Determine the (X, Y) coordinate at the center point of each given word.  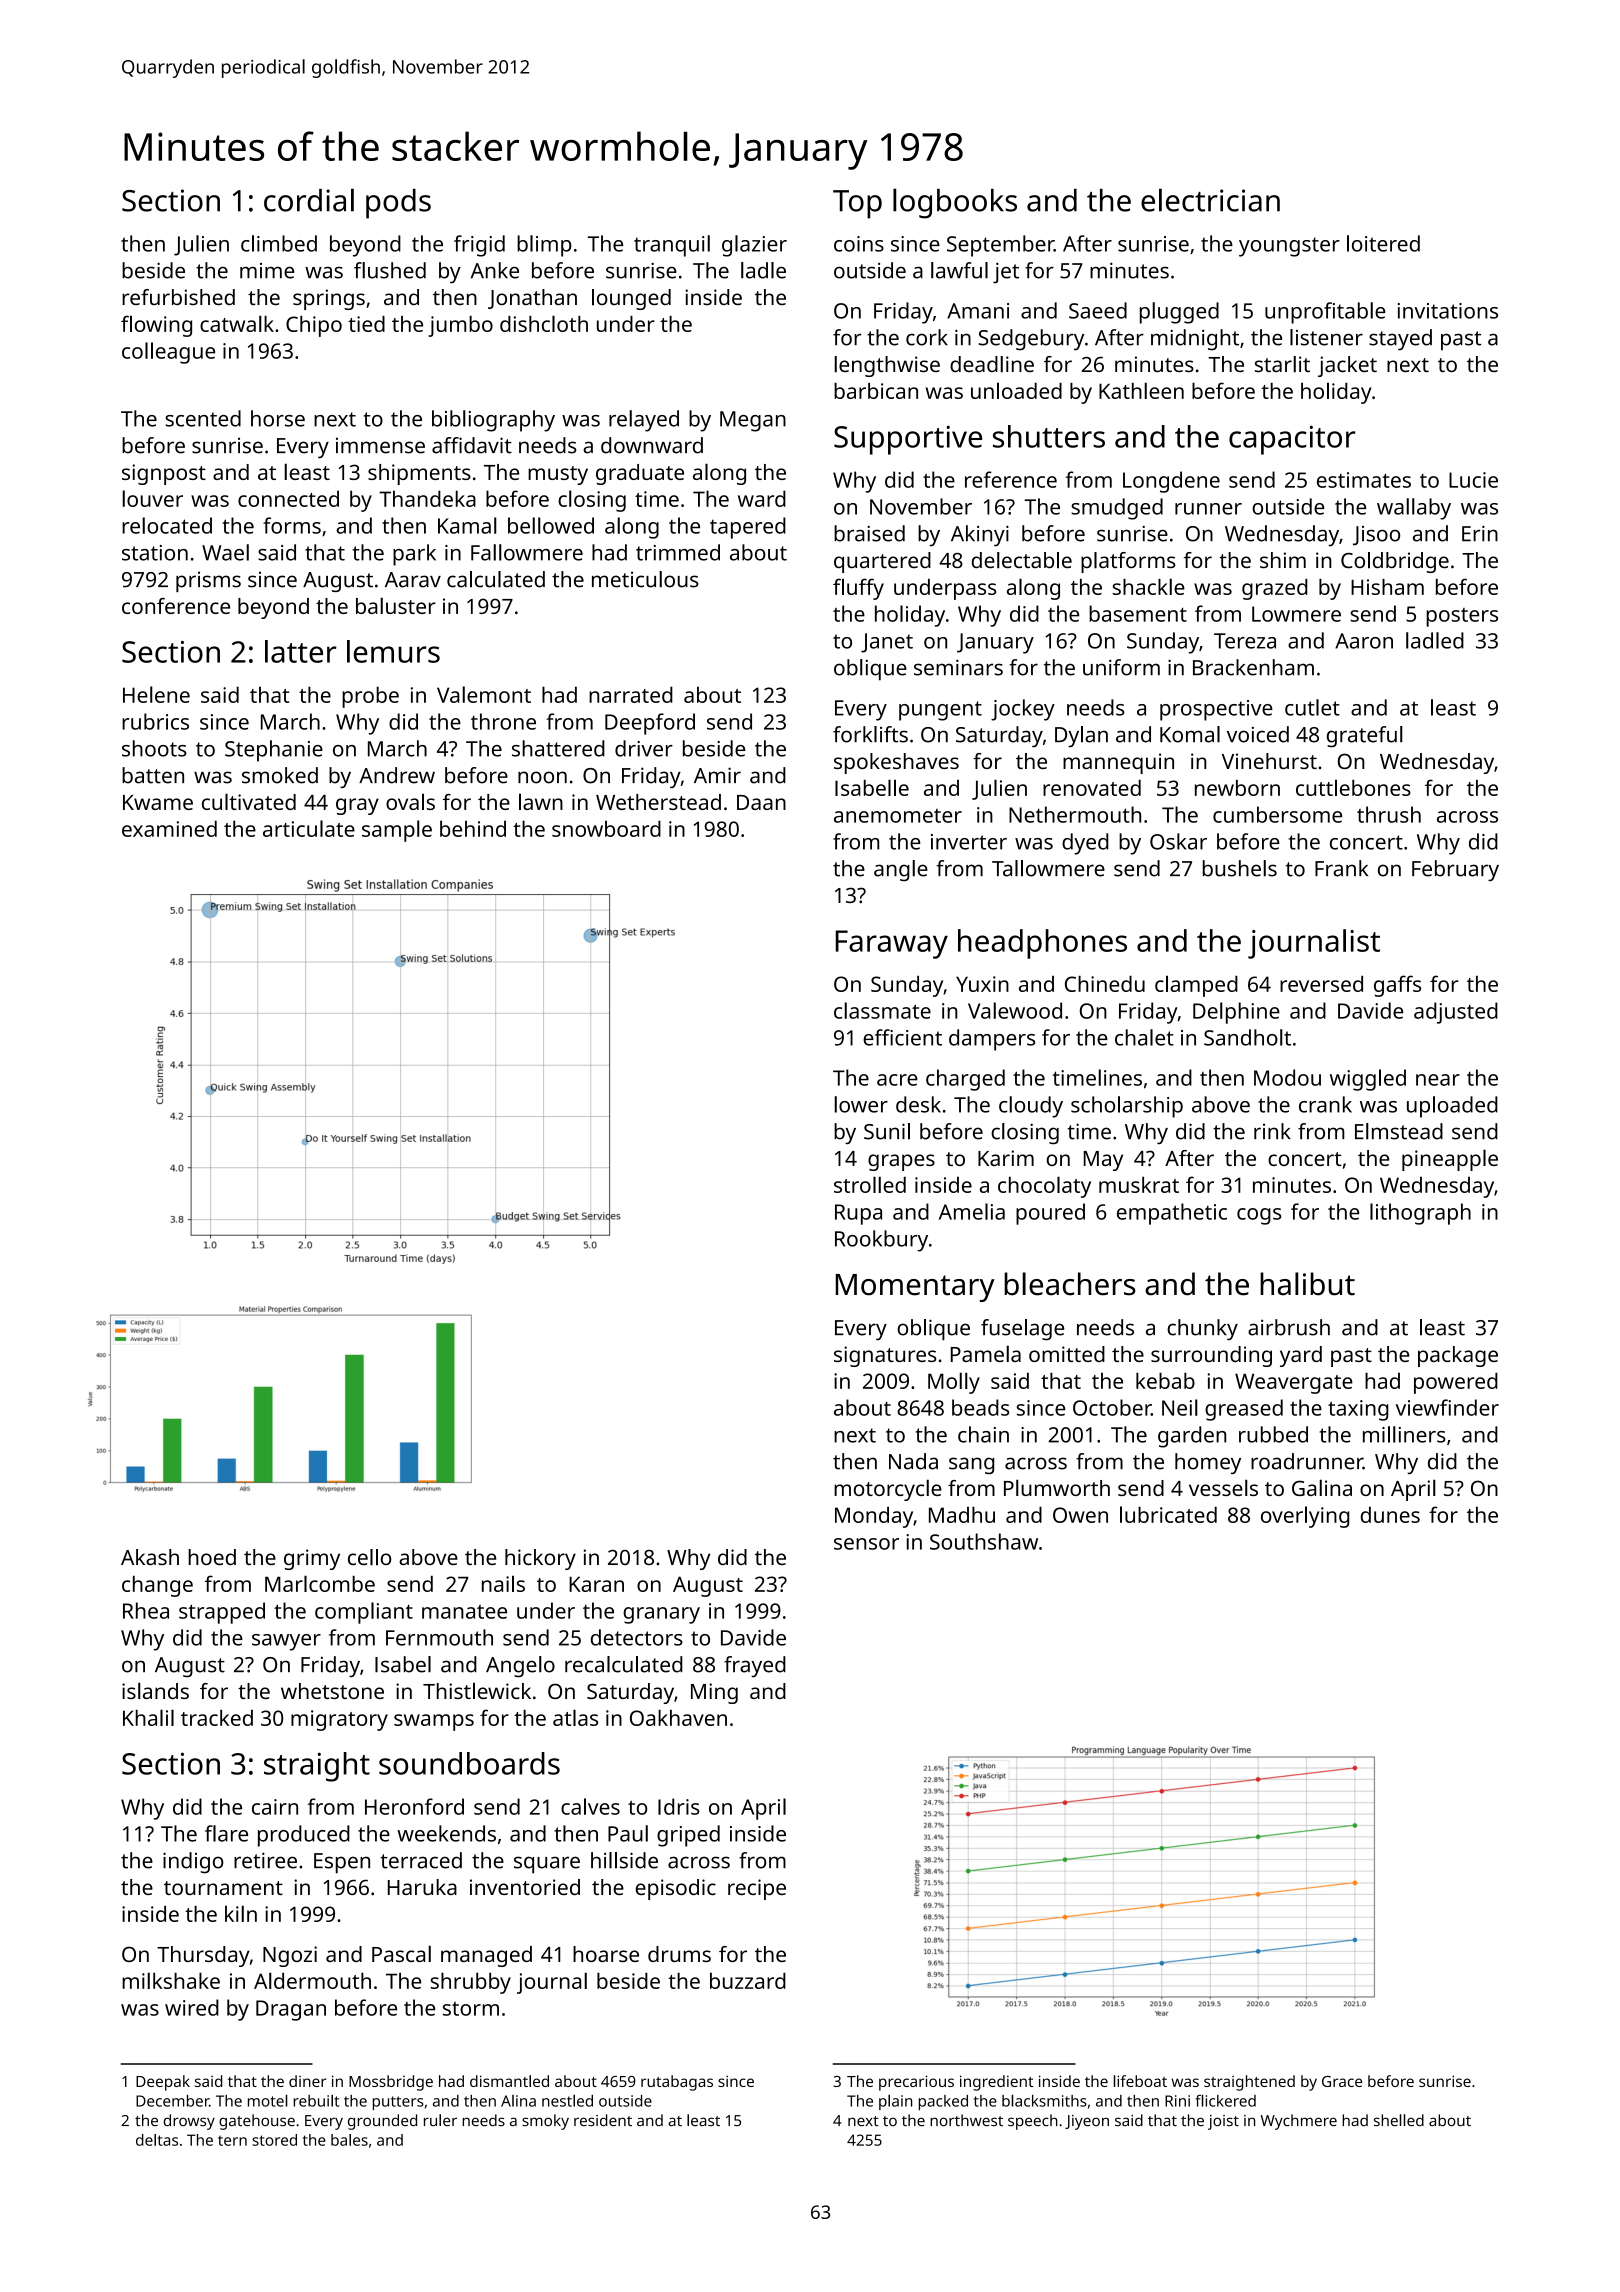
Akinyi (980, 536)
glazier (754, 246)
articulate (309, 828)
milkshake (171, 1980)
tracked (217, 1718)
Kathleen (1141, 390)
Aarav (413, 580)
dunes (1390, 1514)
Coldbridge (1395, 562)
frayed (755, 1667)
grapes (901, 1162)
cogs (1259, 1216)
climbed (279, 243)
